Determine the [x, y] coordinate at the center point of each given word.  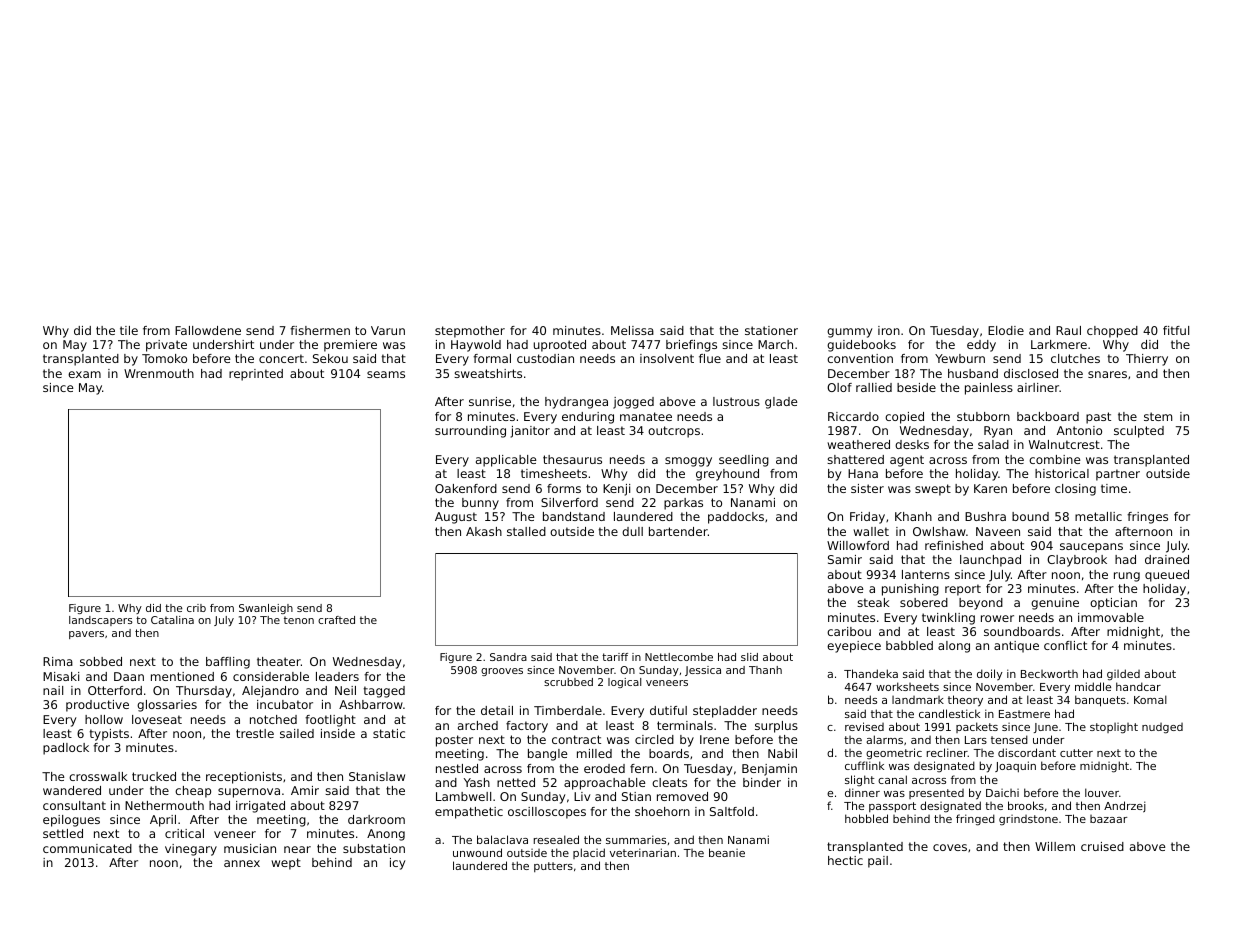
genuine [1055, 604]
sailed [297, 733]
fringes [1147, 518]
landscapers [101, 621]
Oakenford [466, 488]
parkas [683, 504]
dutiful [668, 710]
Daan [129, 676]
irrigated [260, 807]
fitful [1176, 330]
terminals [685, 725]
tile [129, 330]
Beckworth [1049, 674]
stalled [526, 531]
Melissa [632, 330]
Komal [1150, 699]
